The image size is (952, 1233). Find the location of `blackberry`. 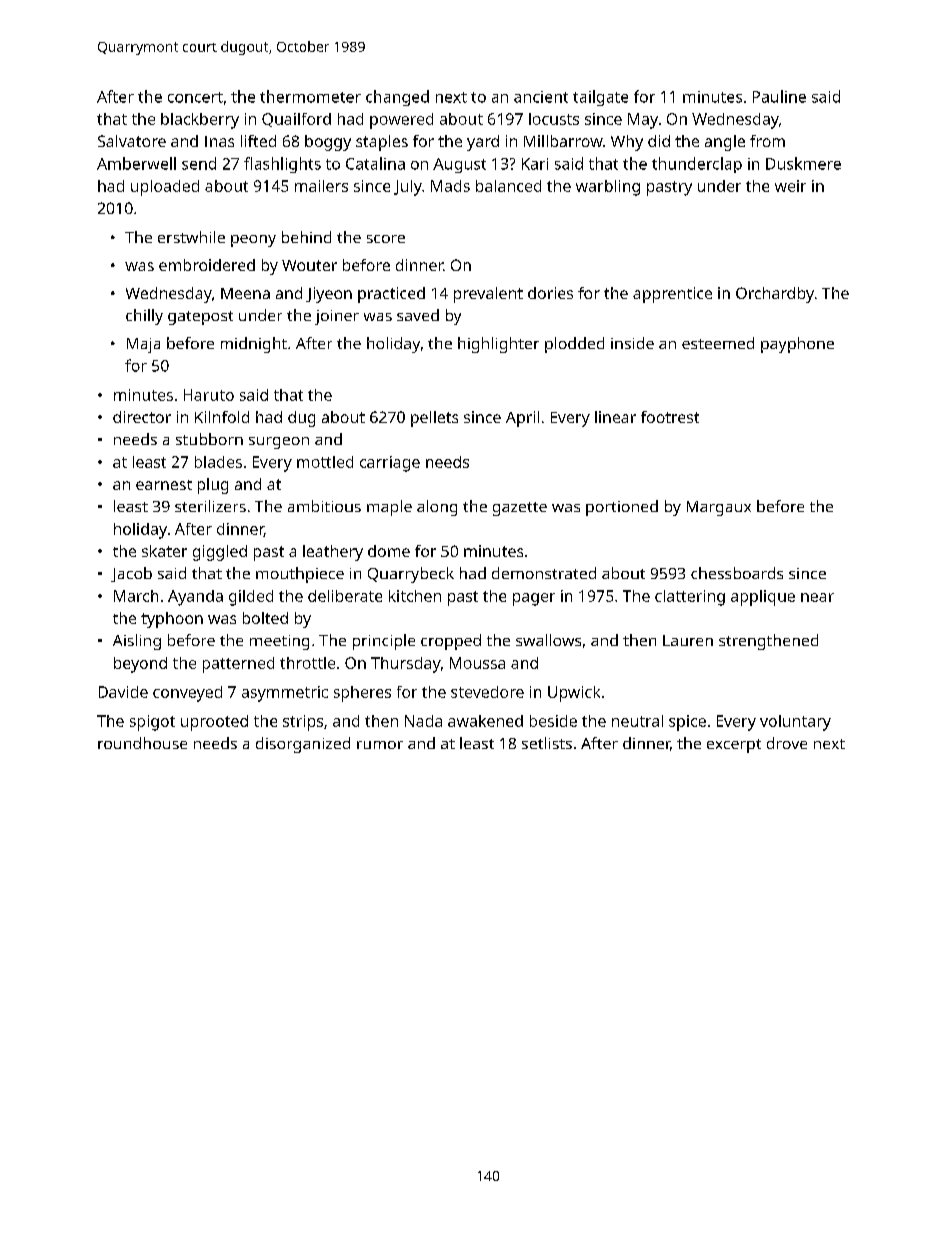

blackberry is located at coordinates (200, 121).
